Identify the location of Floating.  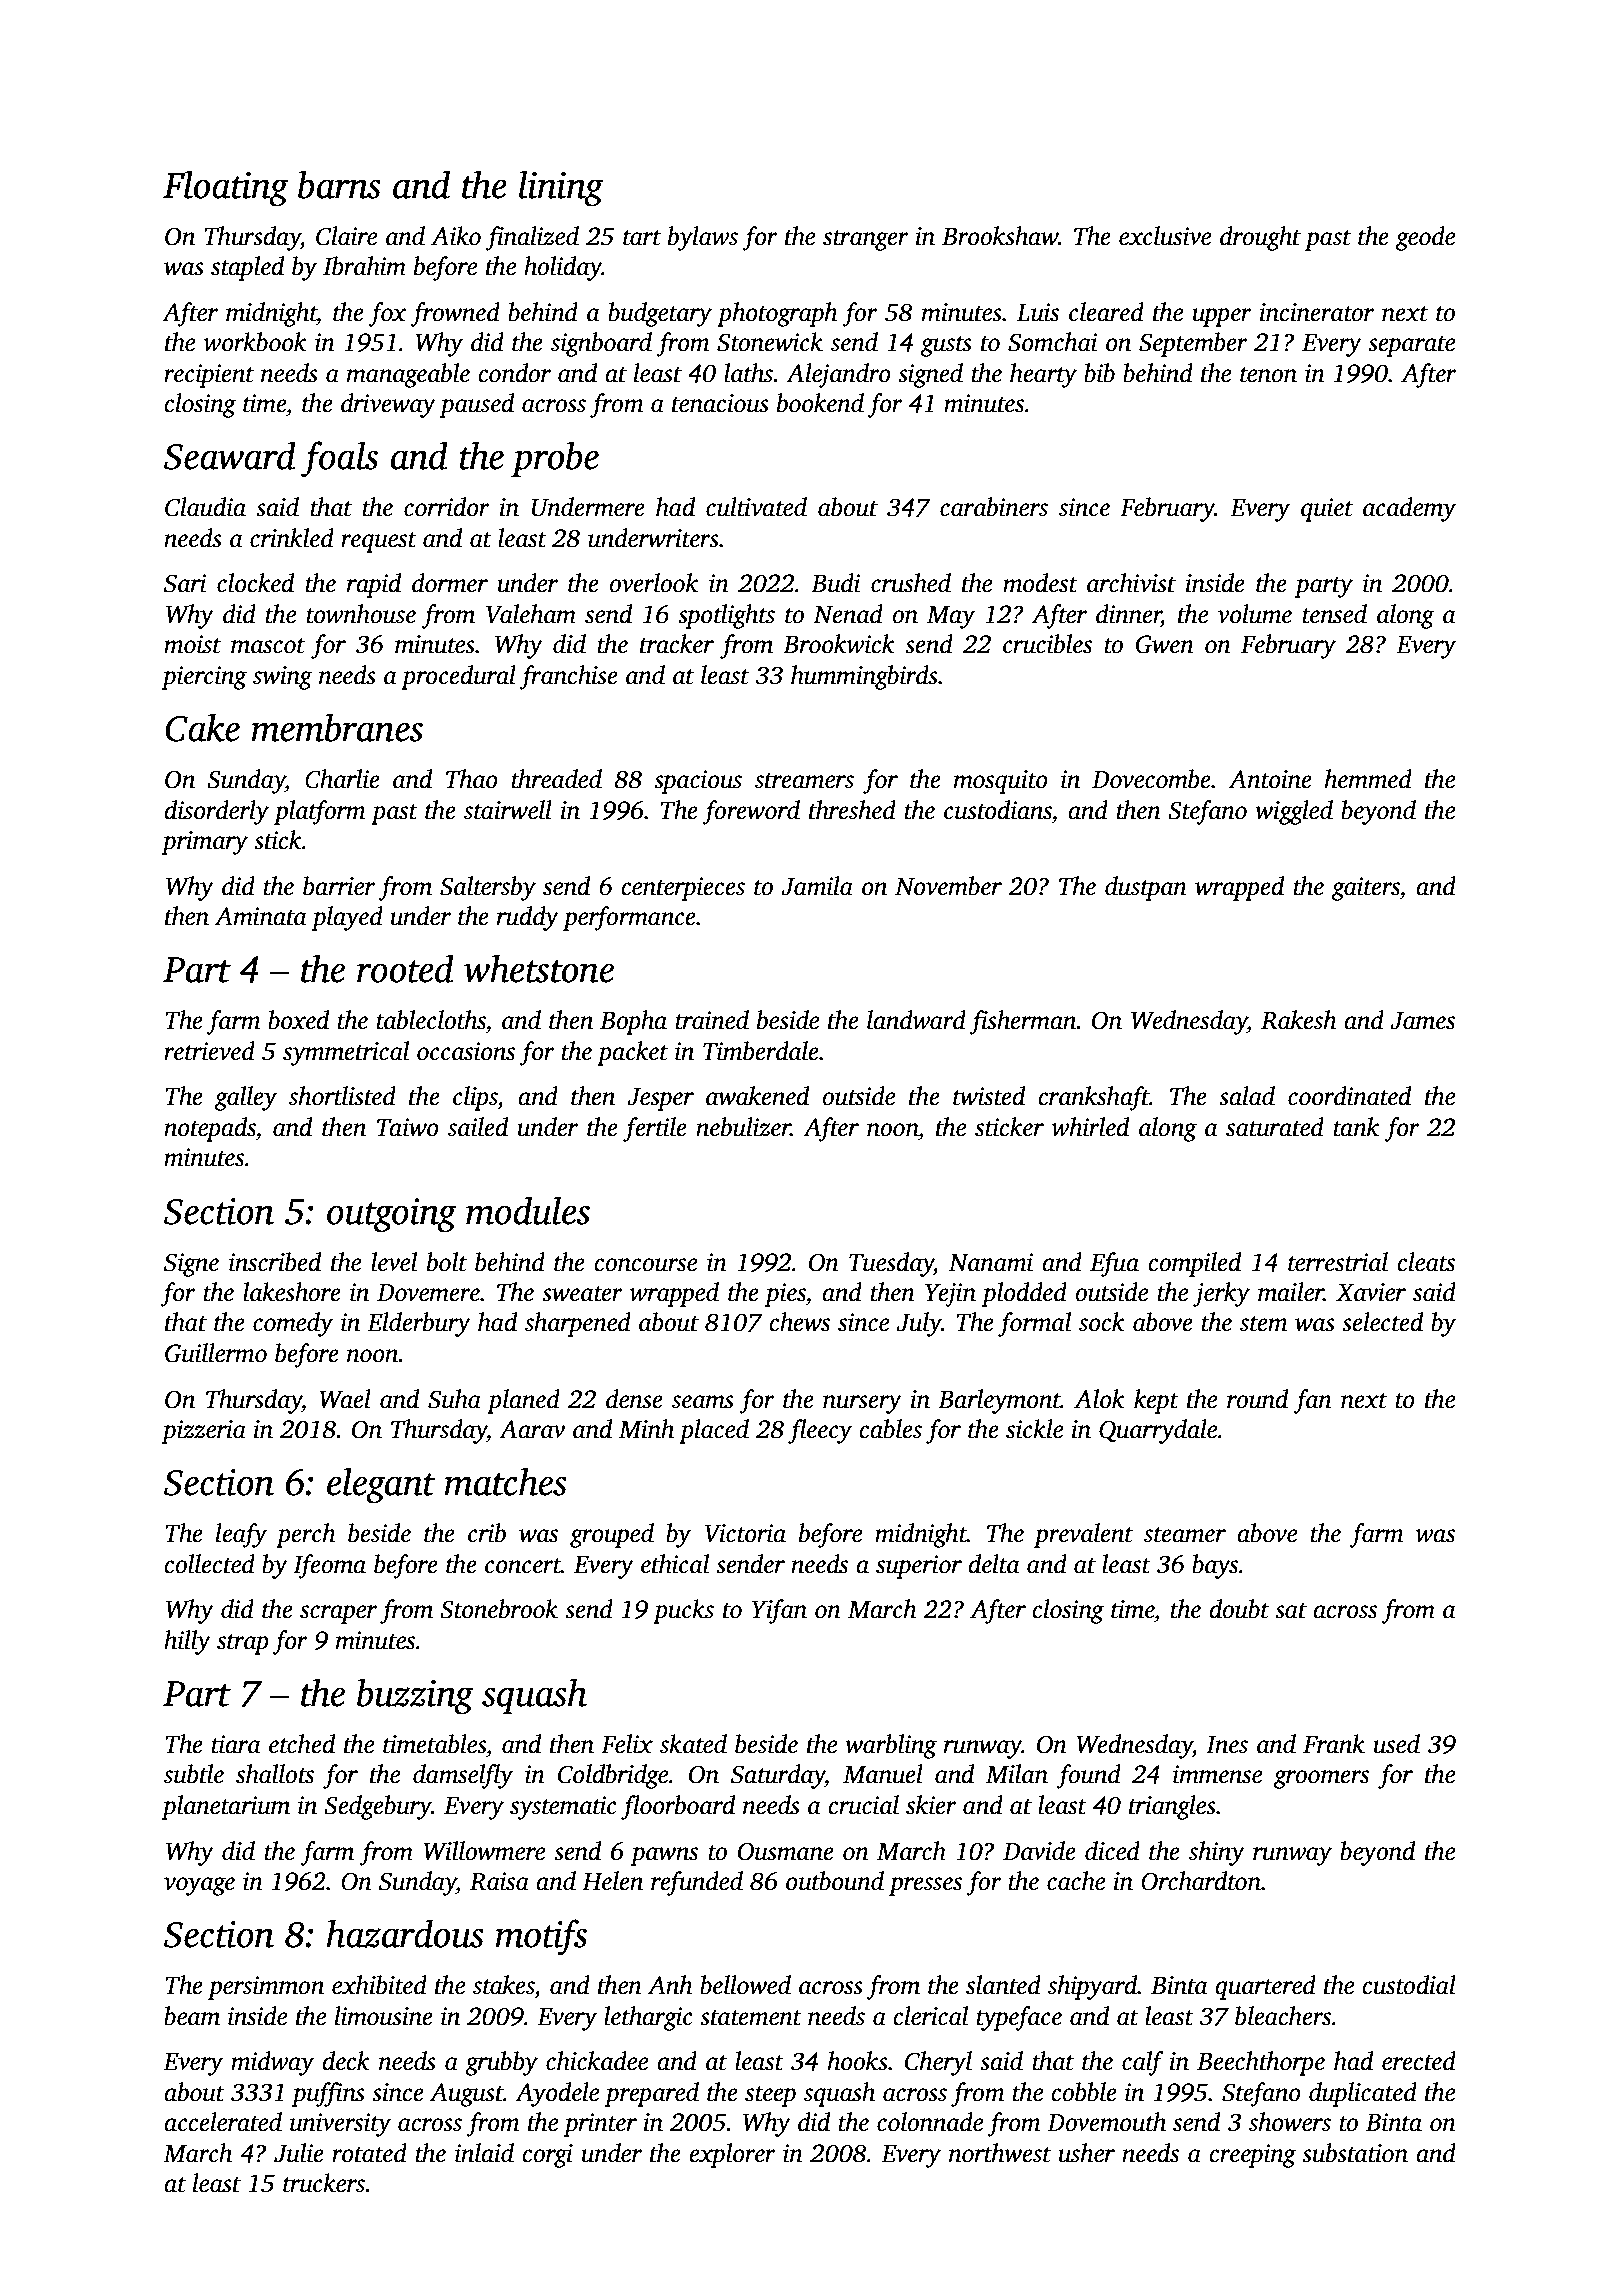
(226, 188).
